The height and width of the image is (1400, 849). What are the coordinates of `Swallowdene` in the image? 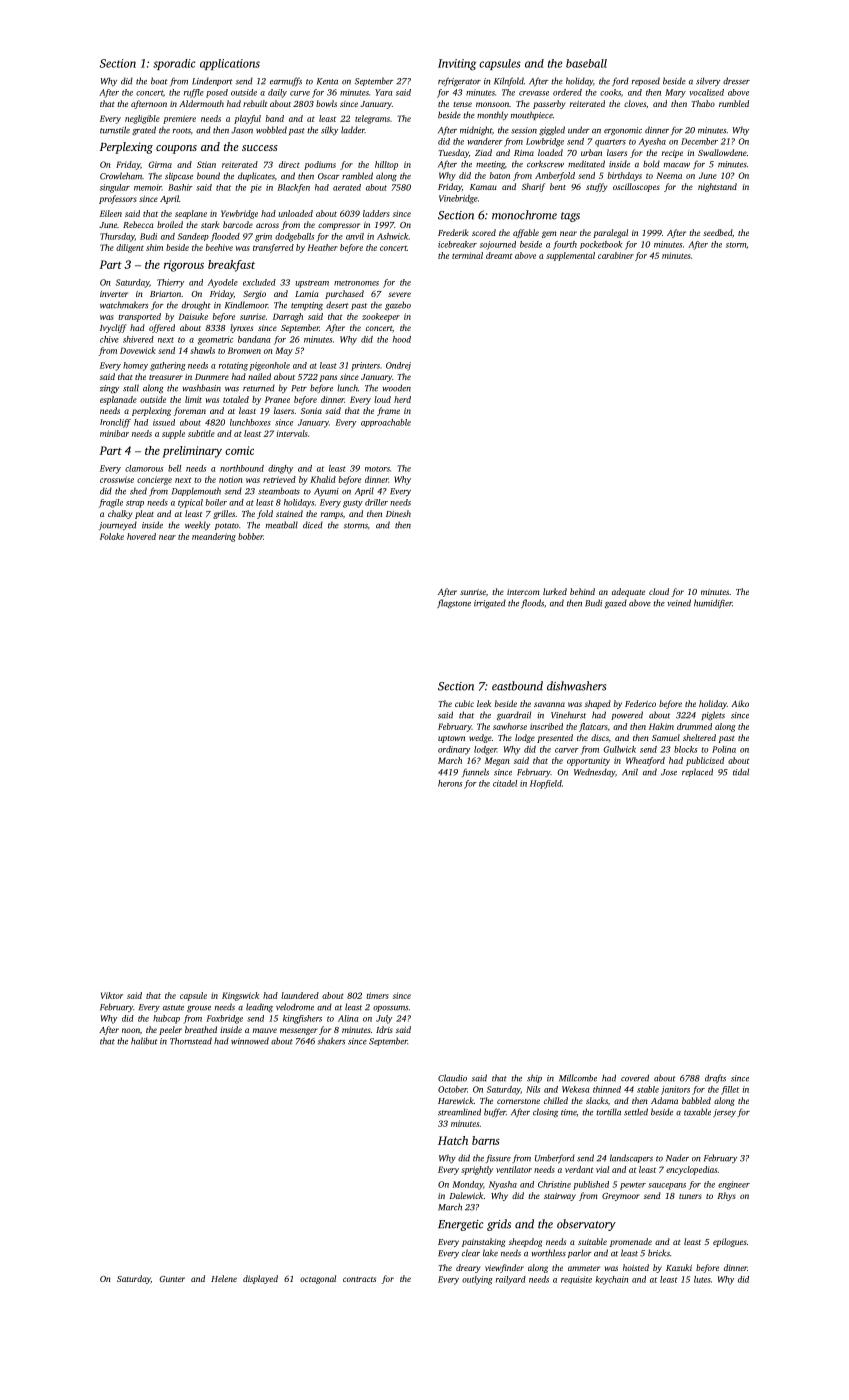 It's located at (722, 152).
